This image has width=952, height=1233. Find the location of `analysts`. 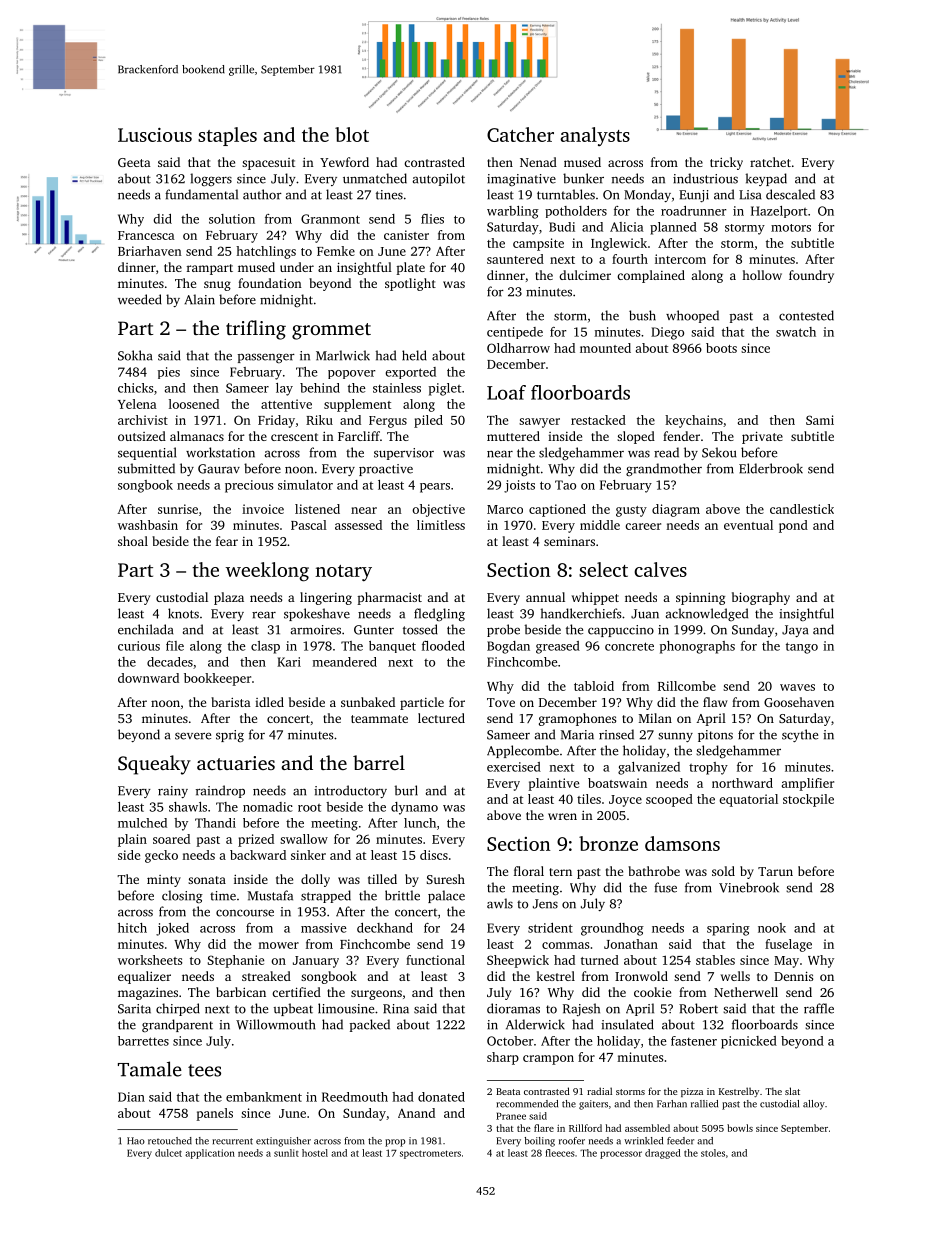

analysts is located at coordinates (595, 136).
